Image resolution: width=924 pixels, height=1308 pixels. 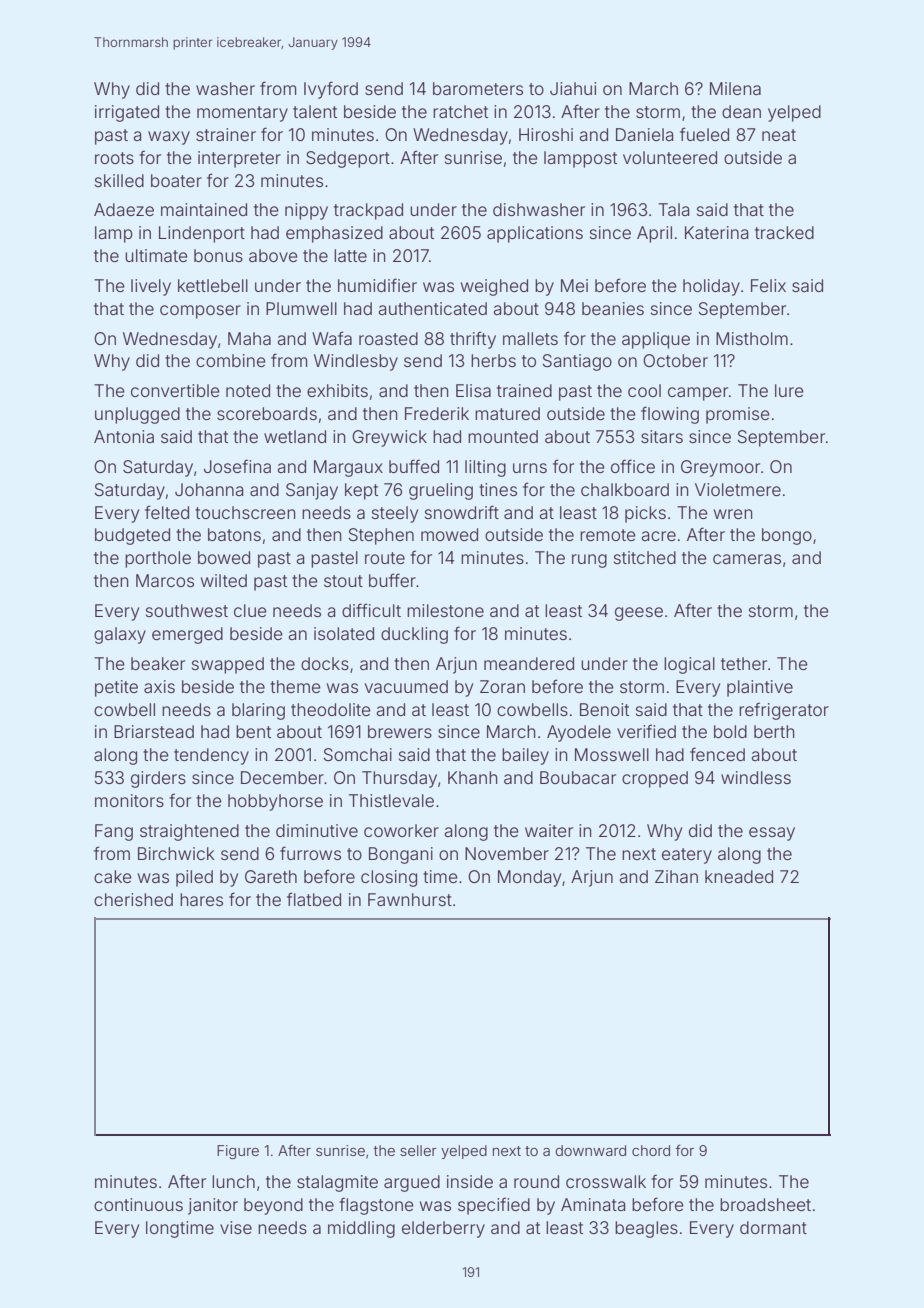 What do you see at coordinates (238, 1152) in the page?
I see `Figure` at bounding box center [238, 1152].
